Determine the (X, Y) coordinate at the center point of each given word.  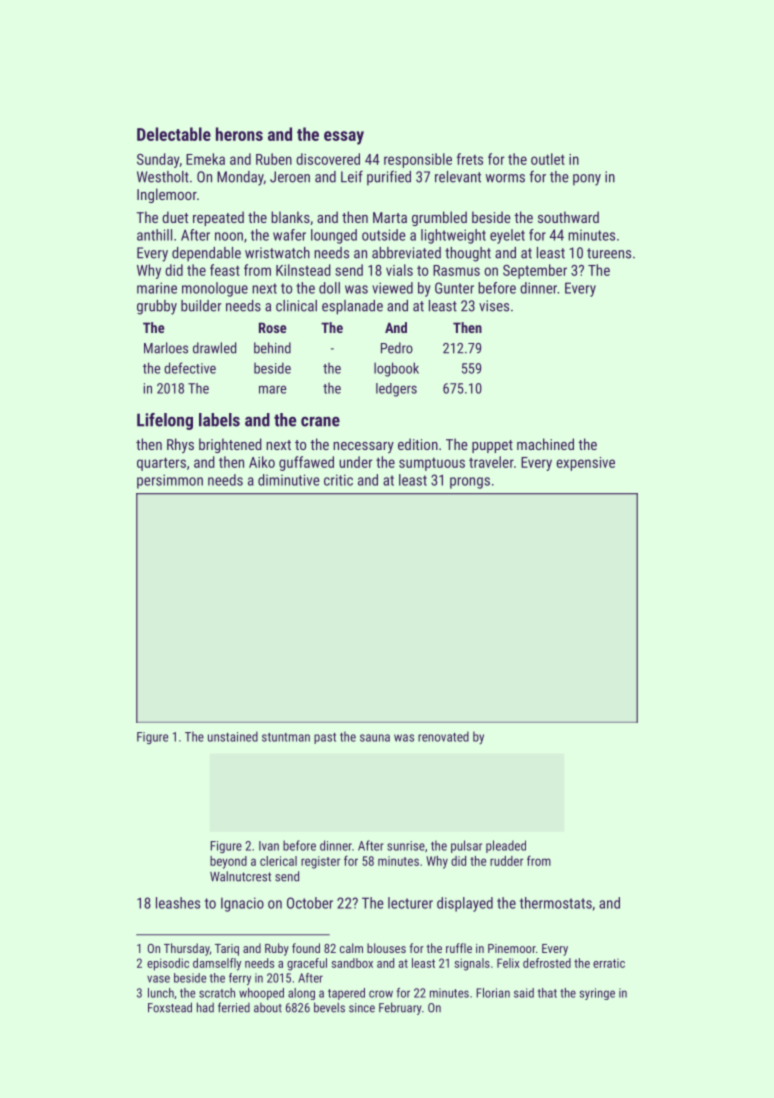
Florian (493, 993)
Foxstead (170, 1007)
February (400, 1008)
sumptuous (432, 464)
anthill (154, 235)
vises (494, 306)
